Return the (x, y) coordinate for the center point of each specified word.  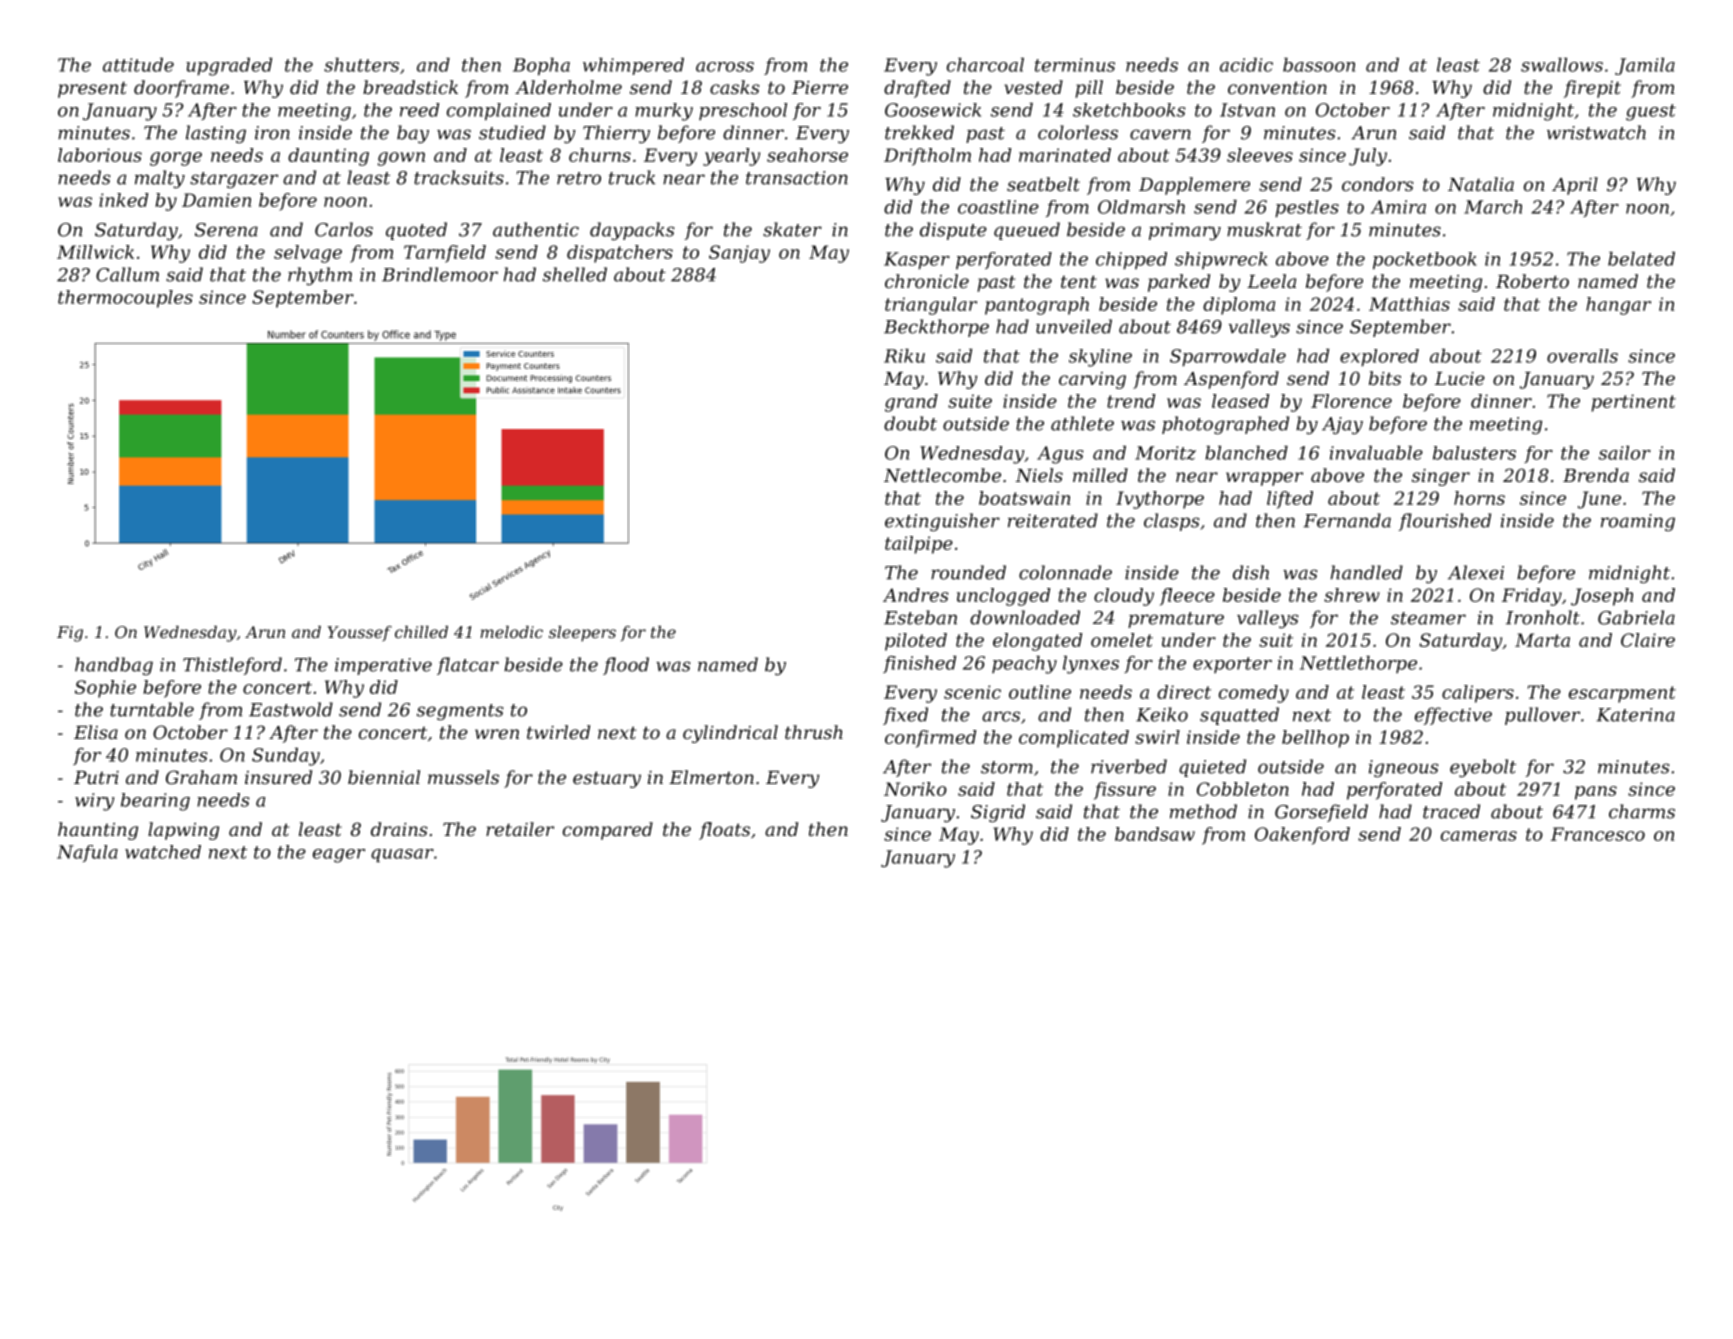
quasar (402, 856)
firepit (1592, 89)
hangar (1618, 306)
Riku (904, 356)
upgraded (229, 67)
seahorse (807, 155)
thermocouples (125, 299)
